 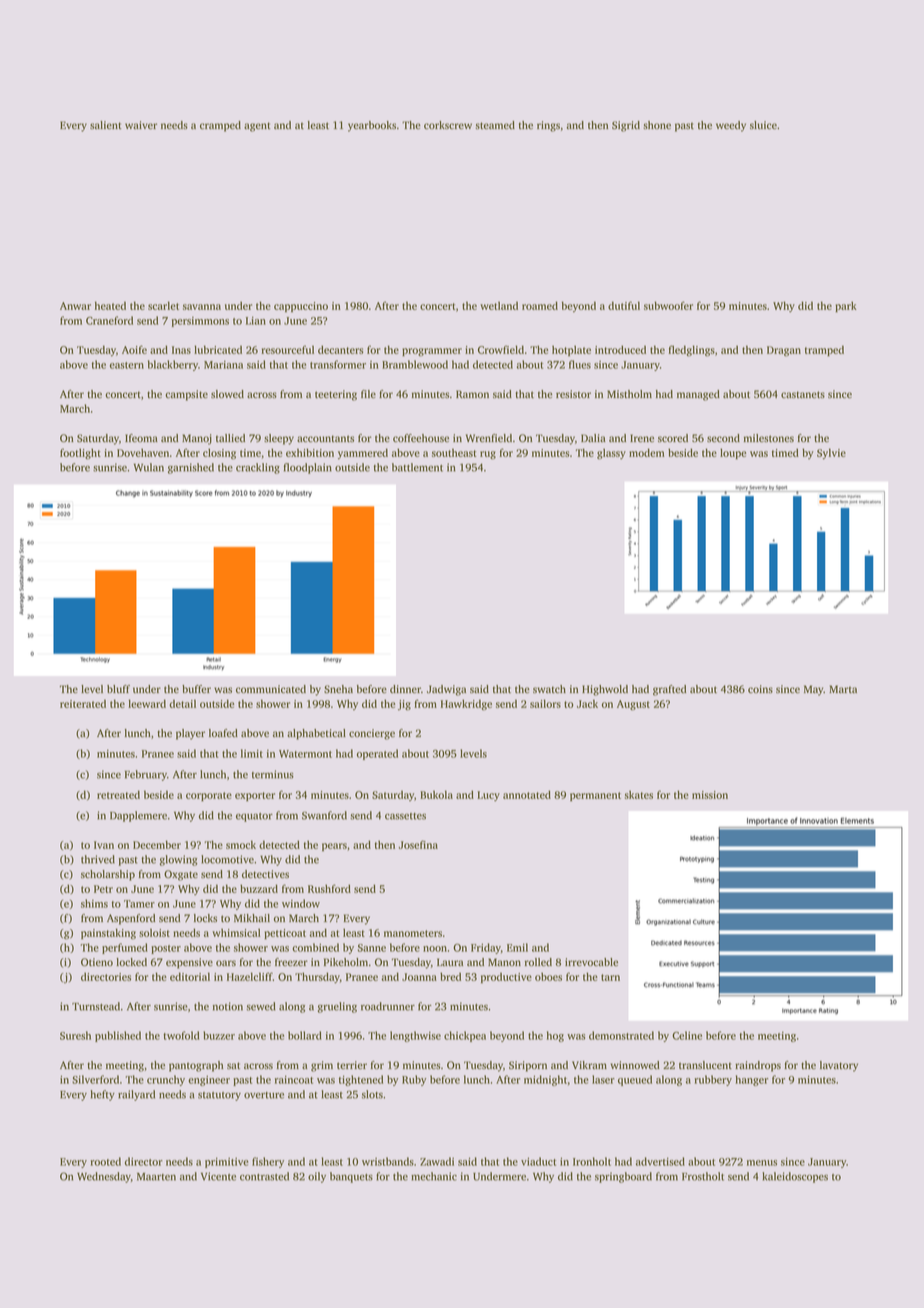 I want to click on sluice, so click(x=763, y=125).
